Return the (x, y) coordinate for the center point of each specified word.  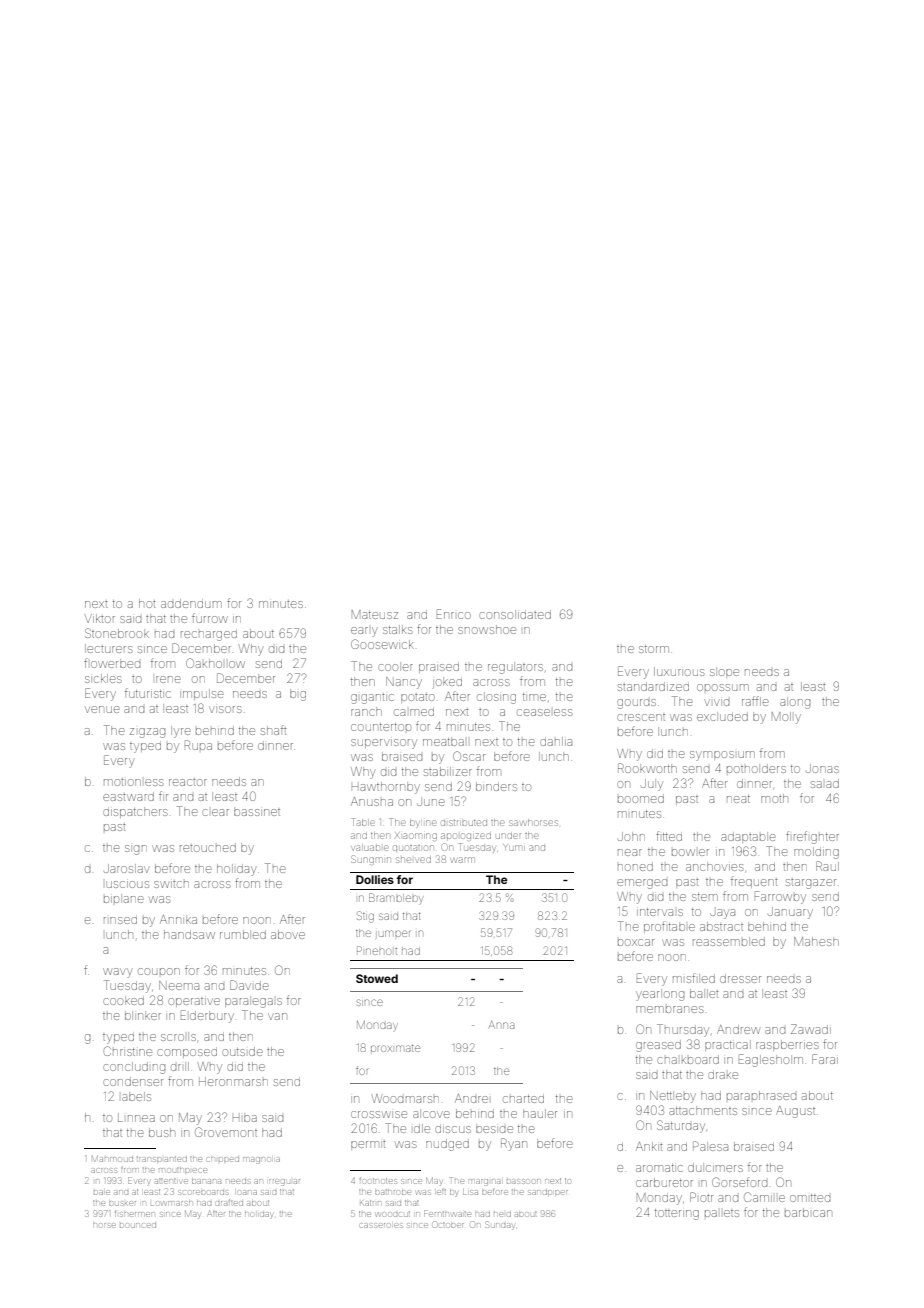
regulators (515, 668)
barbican (808, 1212)
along (795, 703)
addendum (191, 603)
